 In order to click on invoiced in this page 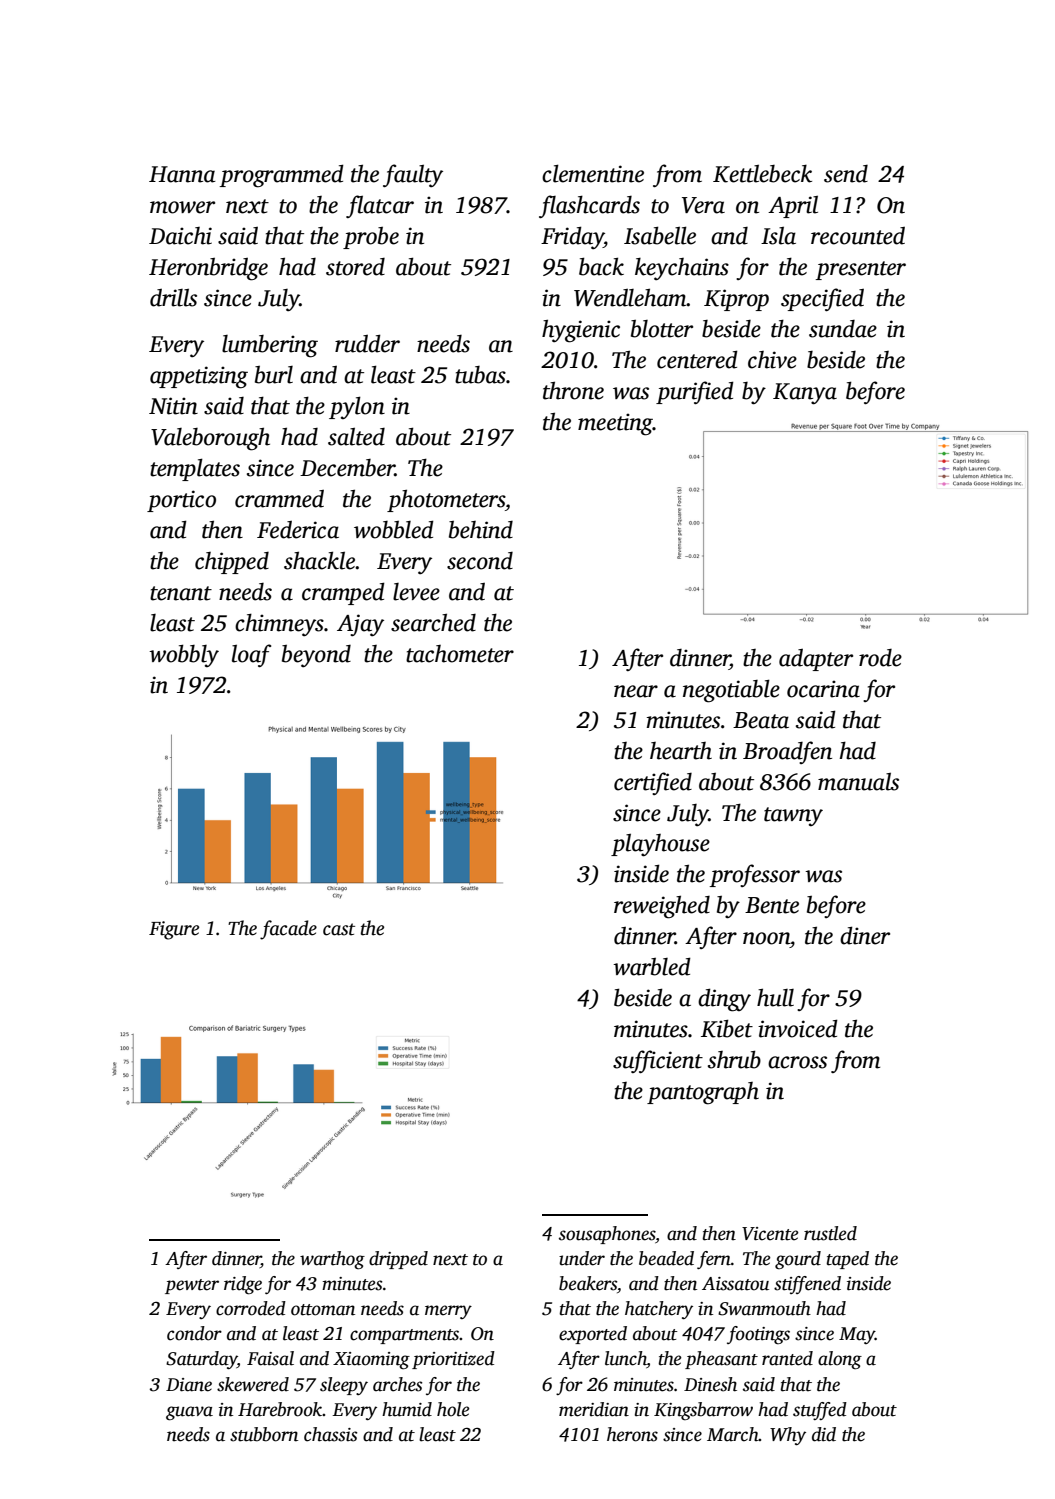, I will do `click(798, 1028)`.
